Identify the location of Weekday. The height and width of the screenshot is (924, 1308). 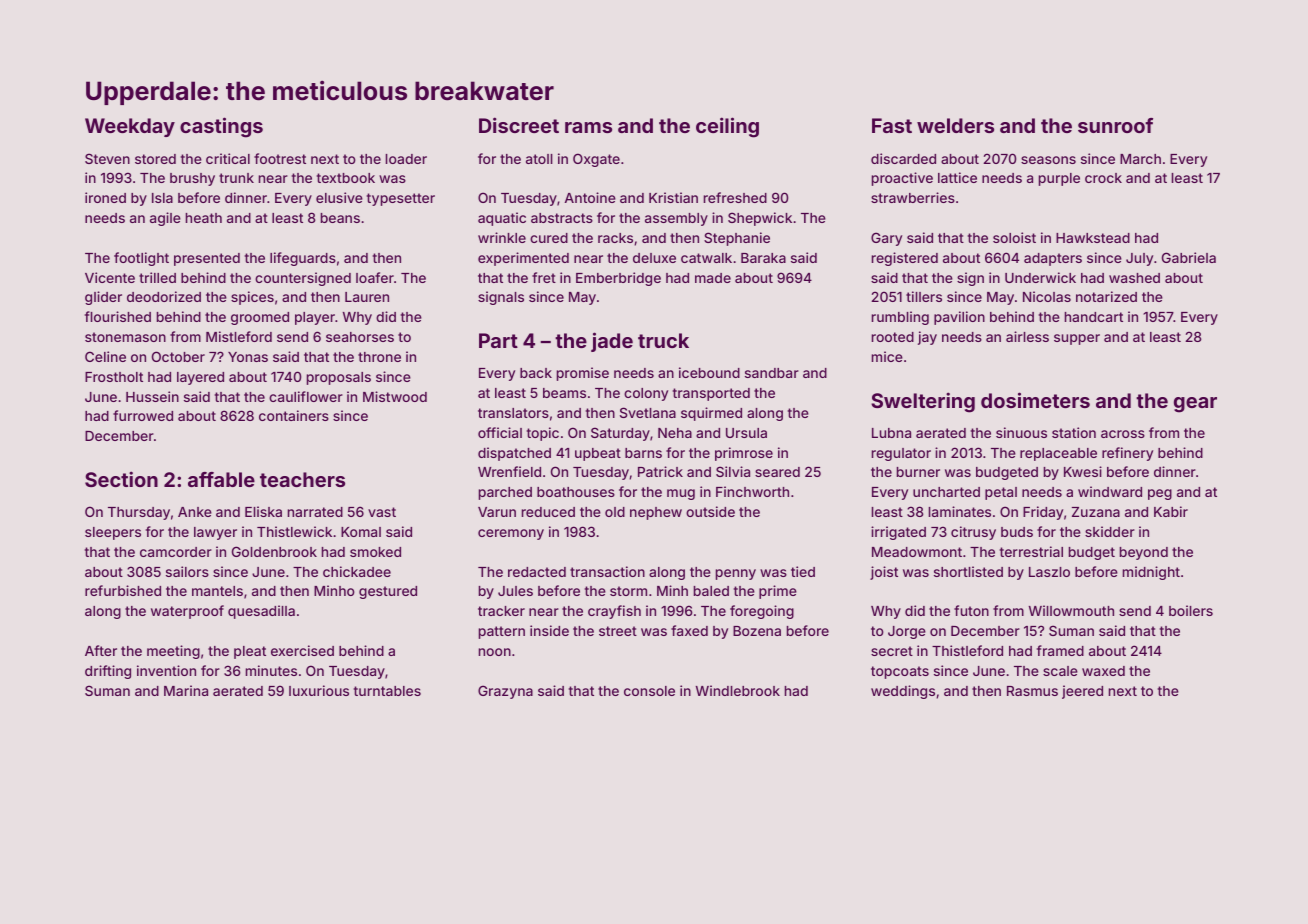
(130, 127).
